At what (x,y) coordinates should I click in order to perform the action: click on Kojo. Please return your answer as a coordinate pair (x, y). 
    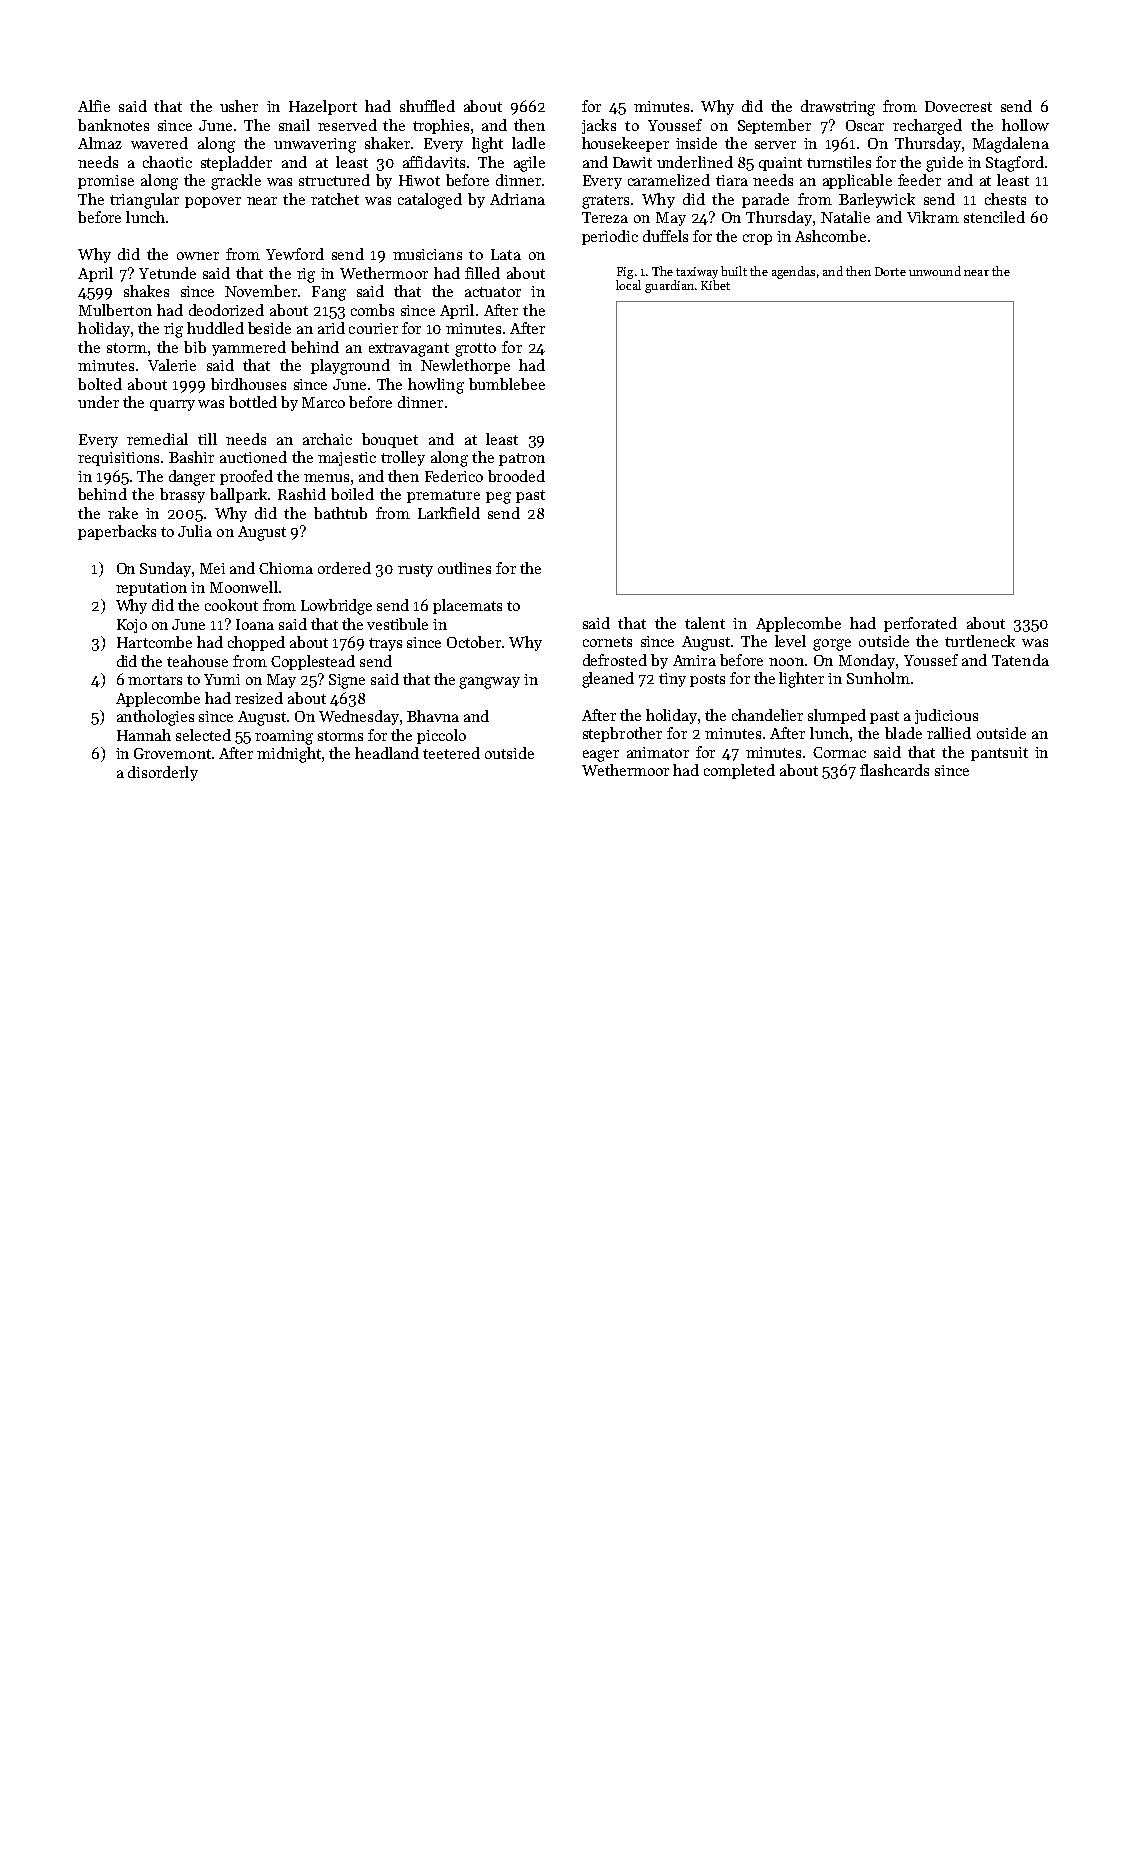
    Looking at the image, I should click on (132, 626).
